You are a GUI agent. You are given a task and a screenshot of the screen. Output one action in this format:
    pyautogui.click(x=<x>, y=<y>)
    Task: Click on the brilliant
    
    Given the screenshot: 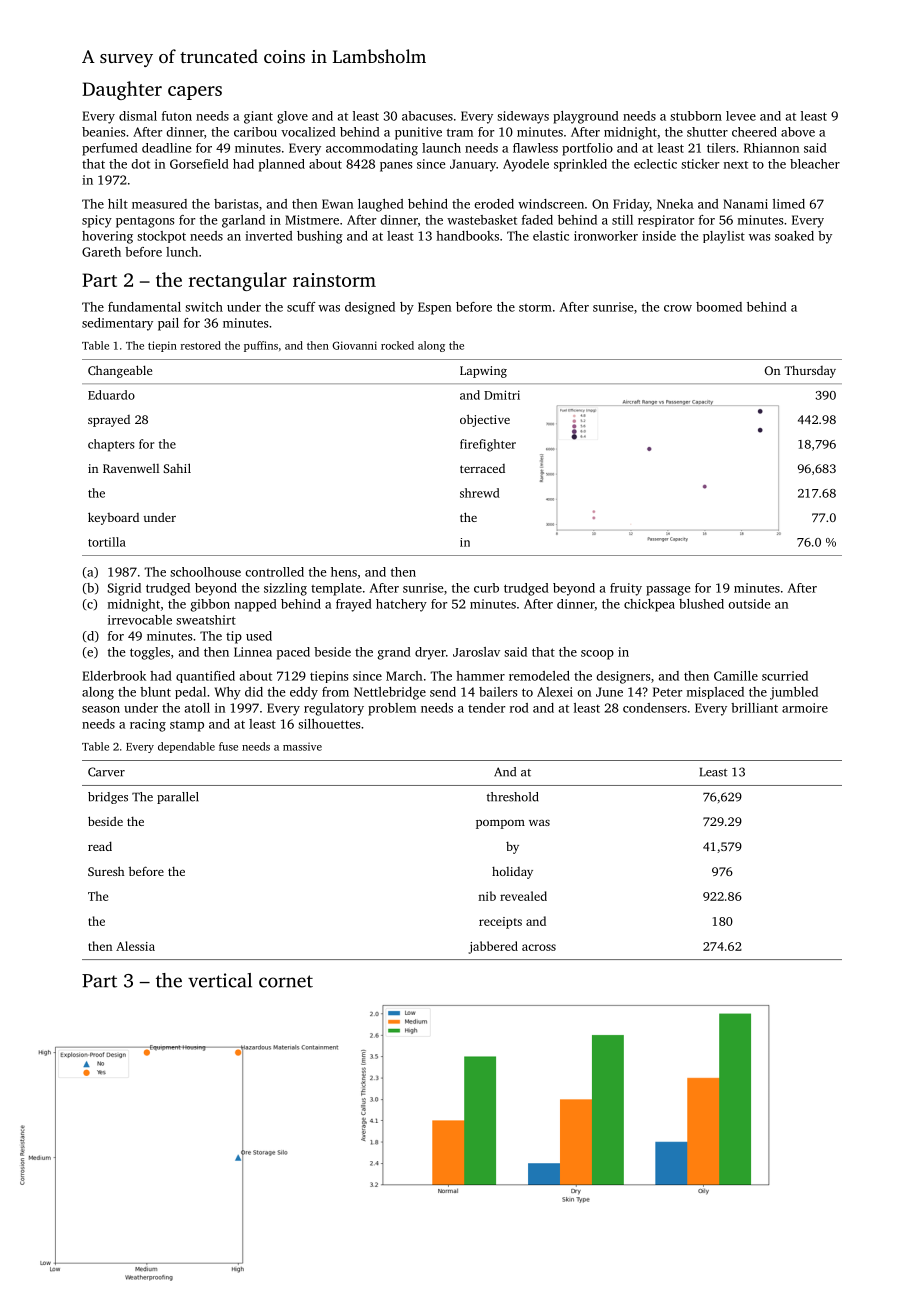 What is the action you would take?
    pyautogui.click(x=754, y=708)
